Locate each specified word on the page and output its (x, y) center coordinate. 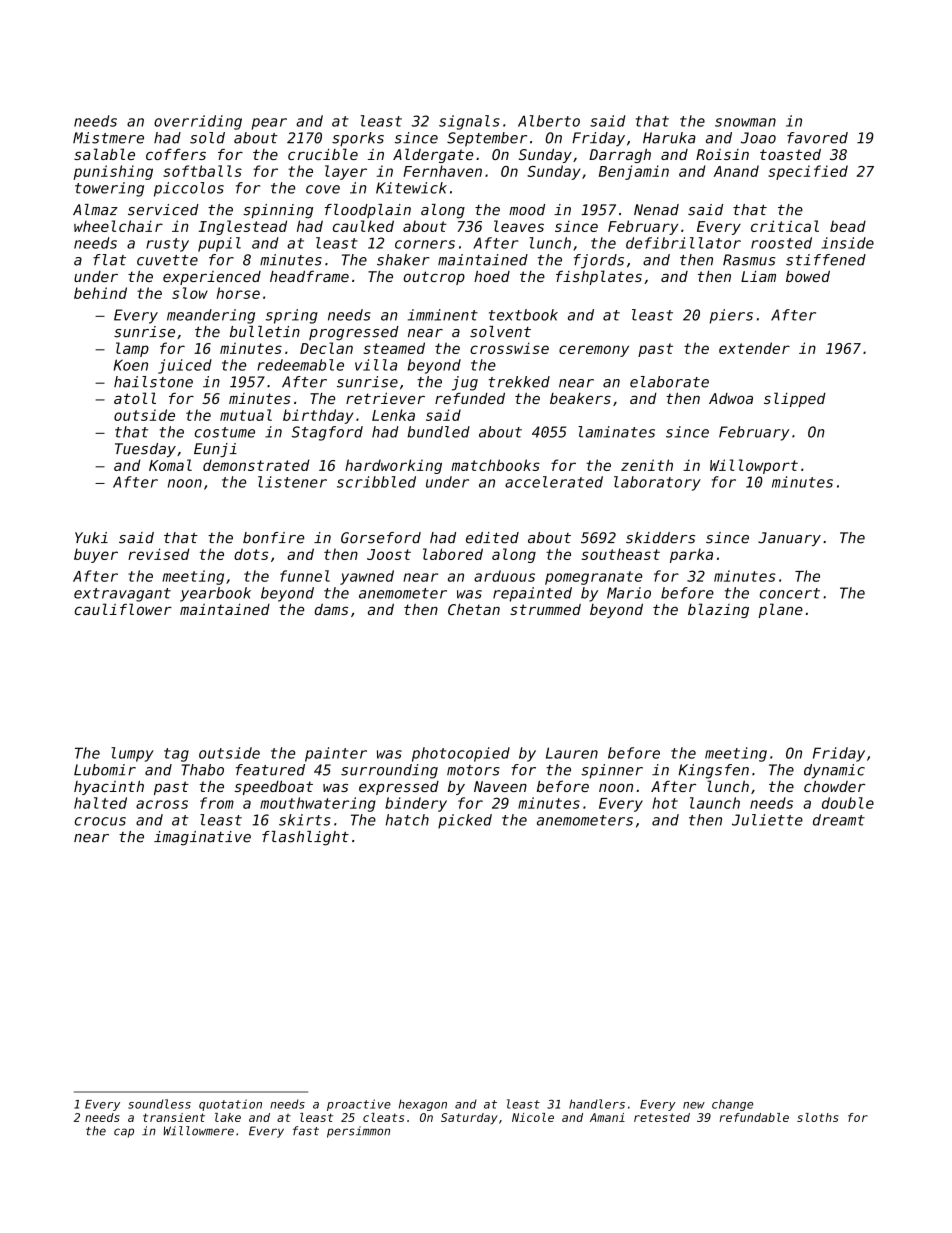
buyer (96, 555)
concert (790, 593)
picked (465, 821)
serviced (163, 210)
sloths (817, 1117)
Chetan (474, 609)
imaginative (202, 838)
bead (848, 226)
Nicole (533, 1117)
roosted (781, 243)
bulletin (265, 332)
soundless (159, 1104)
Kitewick (411, 188)
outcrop (434, 278)
